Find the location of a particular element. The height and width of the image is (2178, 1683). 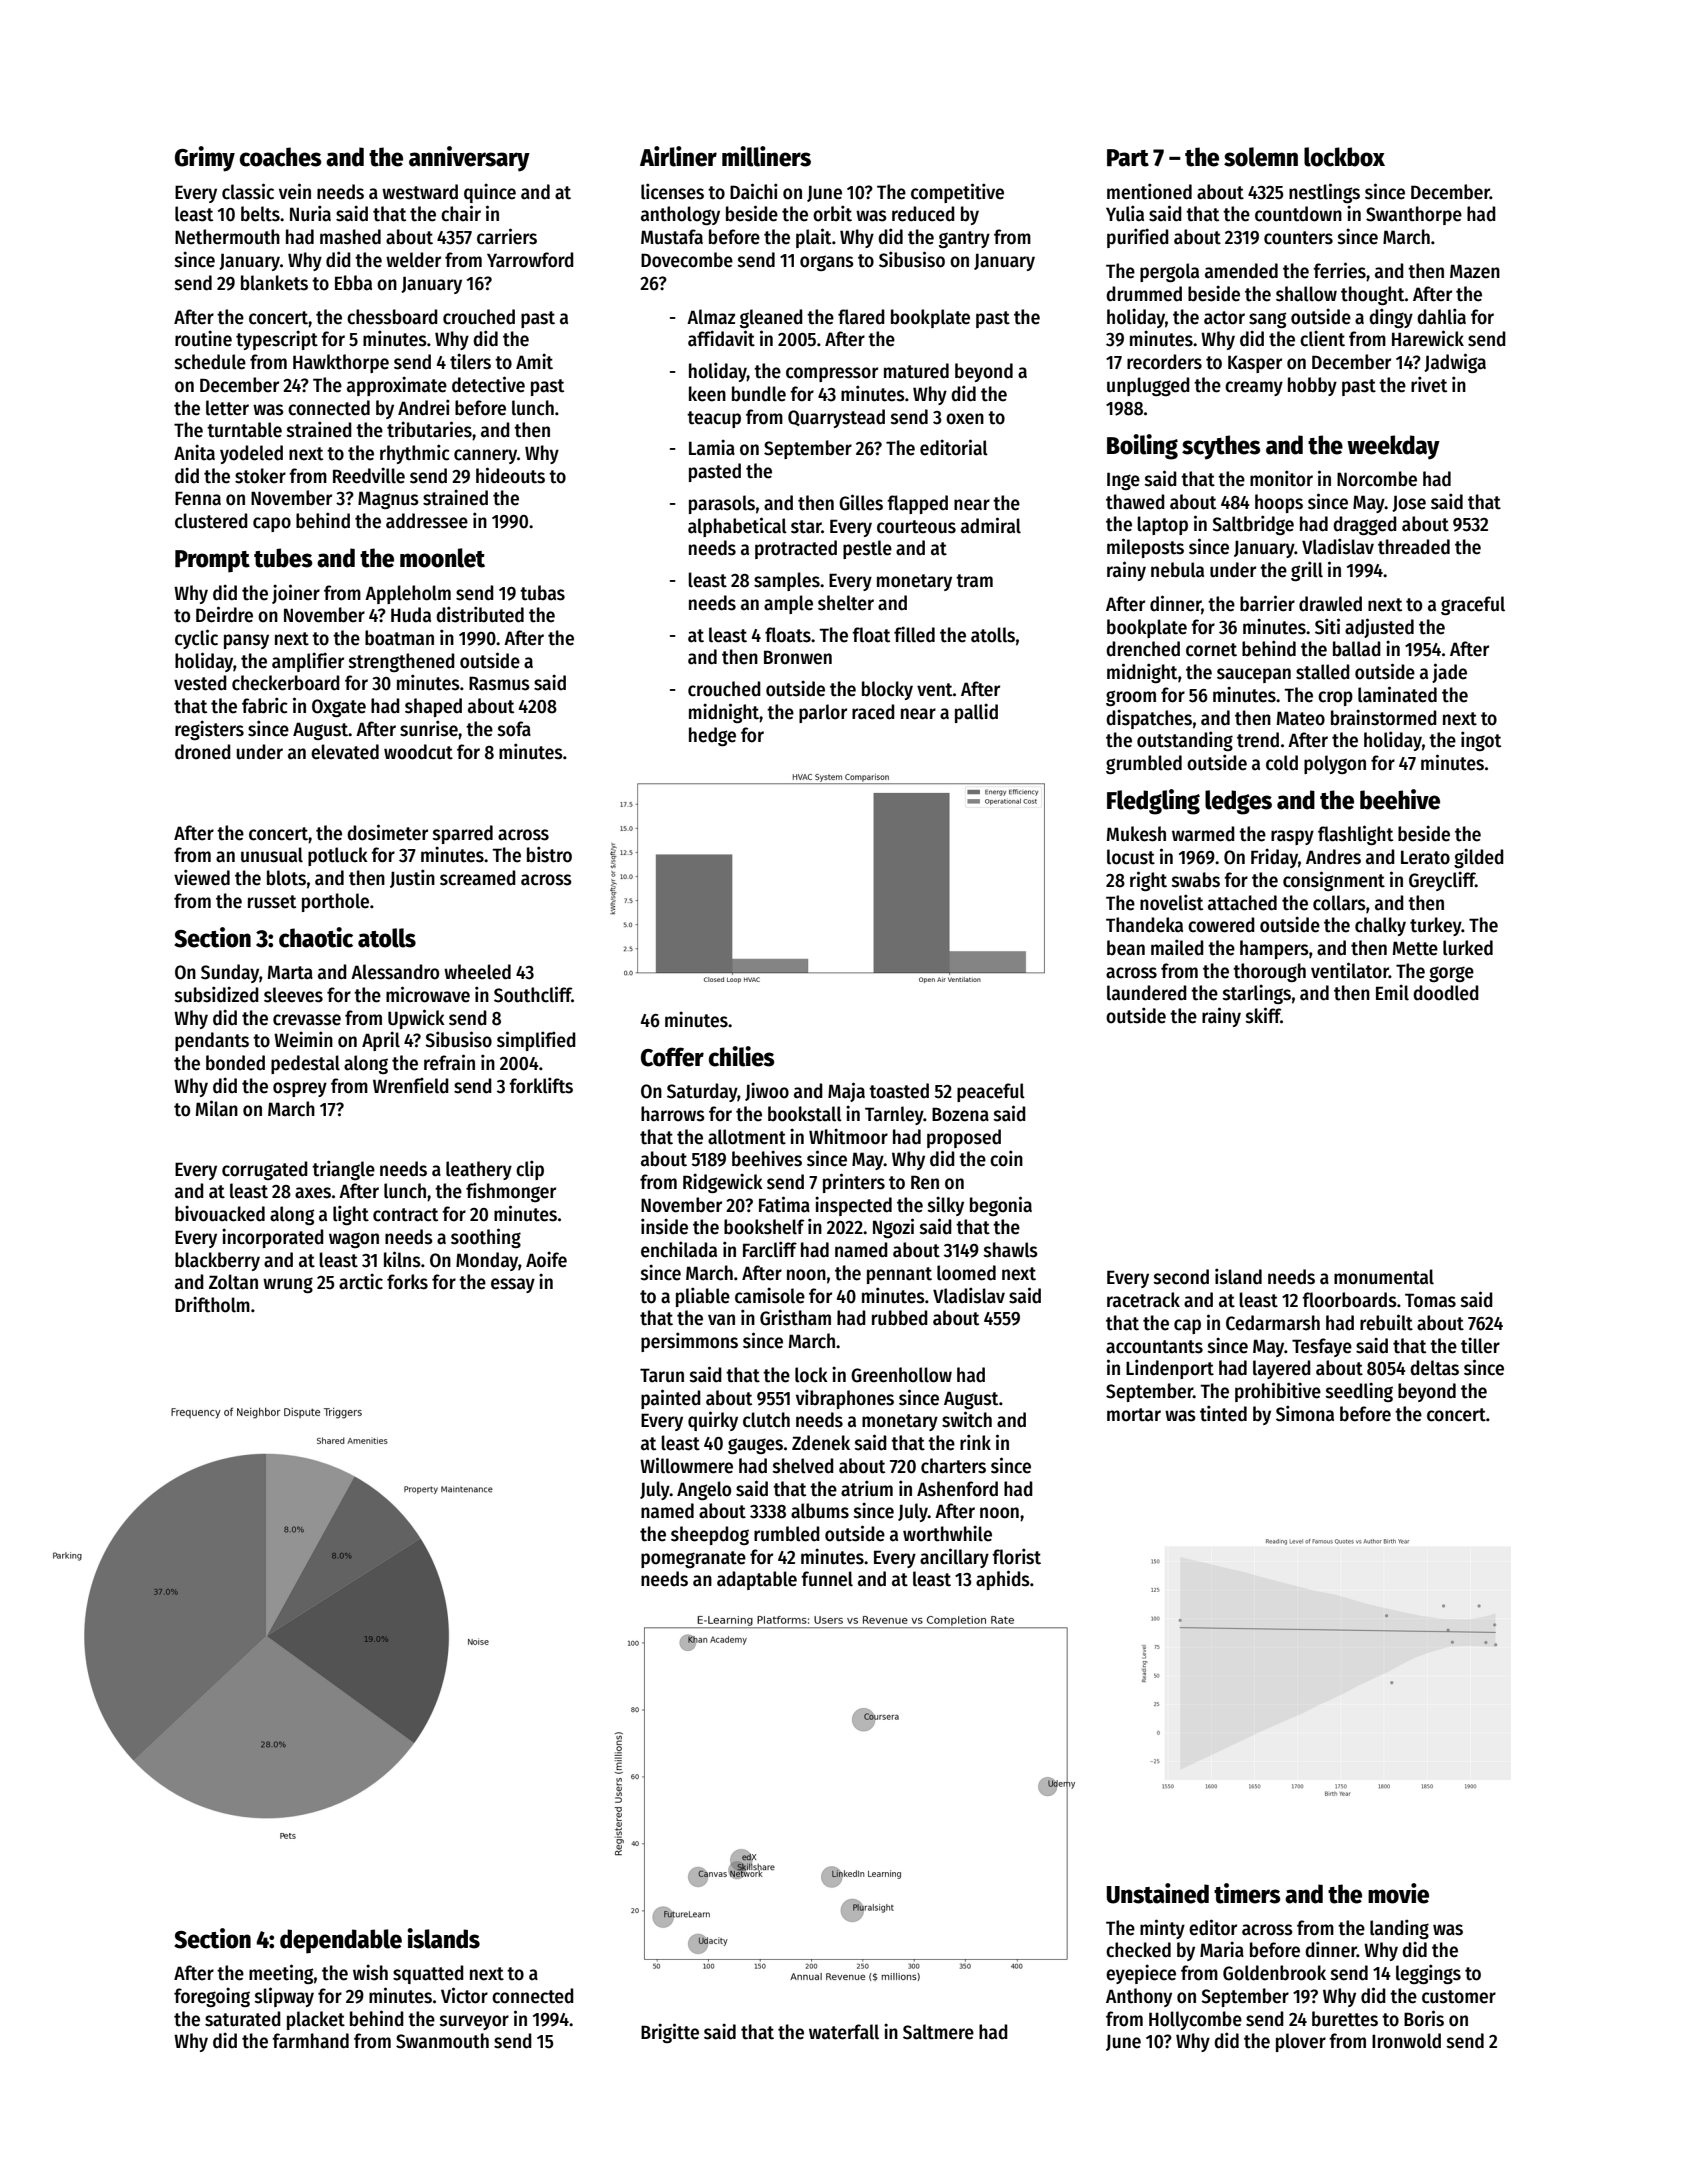

Hollycombe is located at coordinates (1195, 2020).
